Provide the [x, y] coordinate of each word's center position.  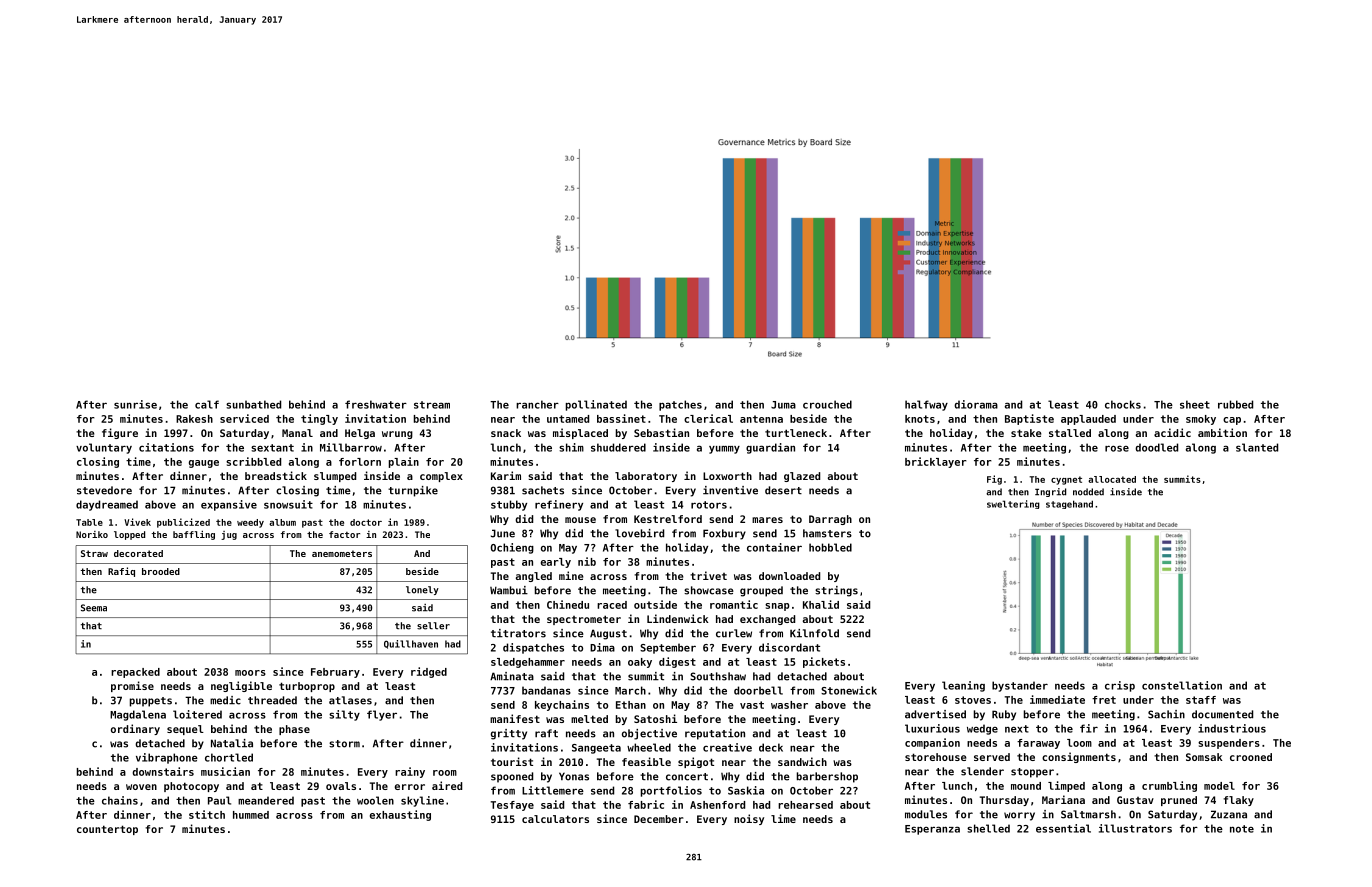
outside [655, 604]
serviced [244, 418]
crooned [1251, 757]
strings [836, 591]
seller [433, 626]
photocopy [191, 787]
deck [771, 747]
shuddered [618, 447]
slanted [1257, 447]
